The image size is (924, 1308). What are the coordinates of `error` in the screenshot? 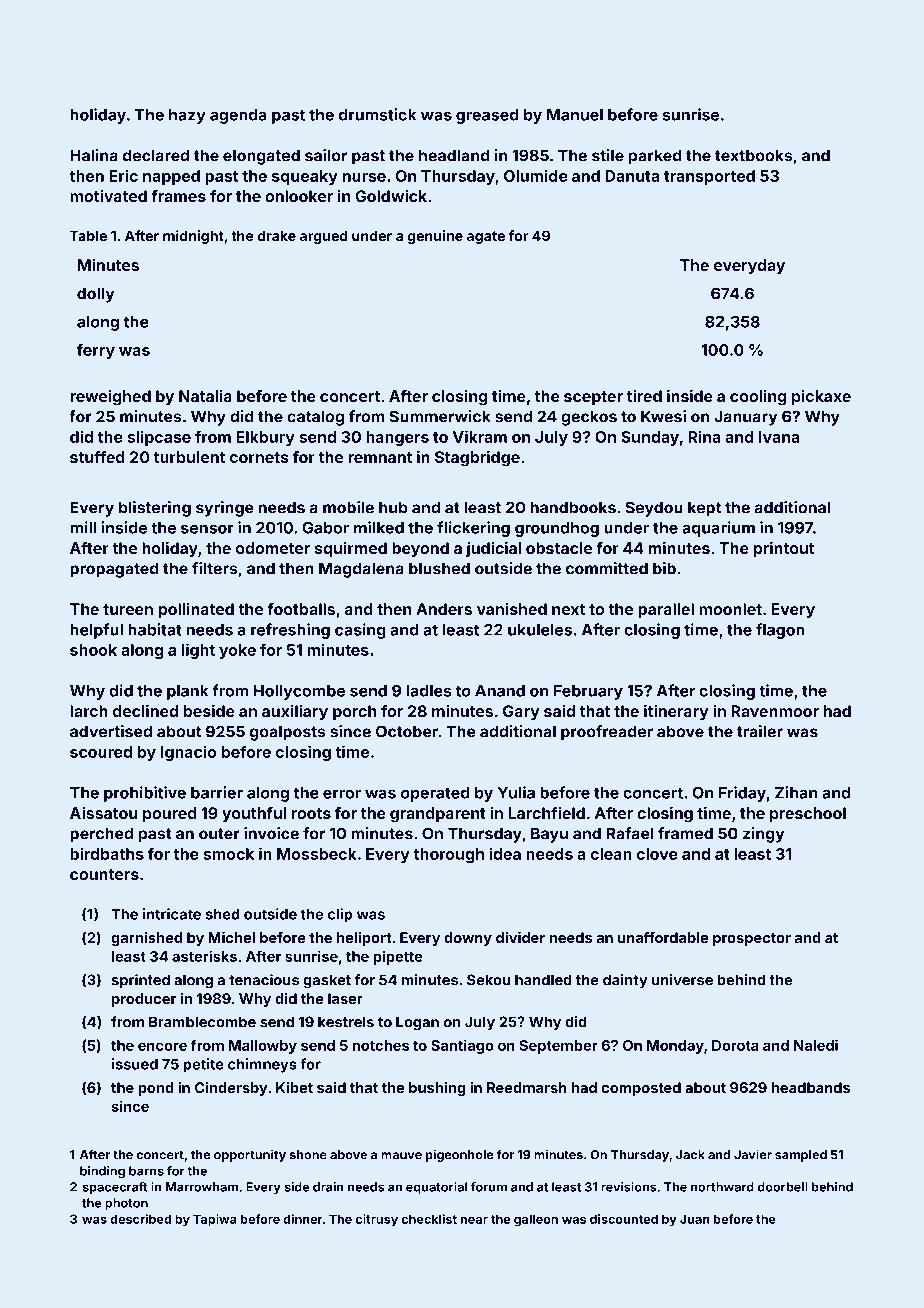 It's located at (342, 794).
